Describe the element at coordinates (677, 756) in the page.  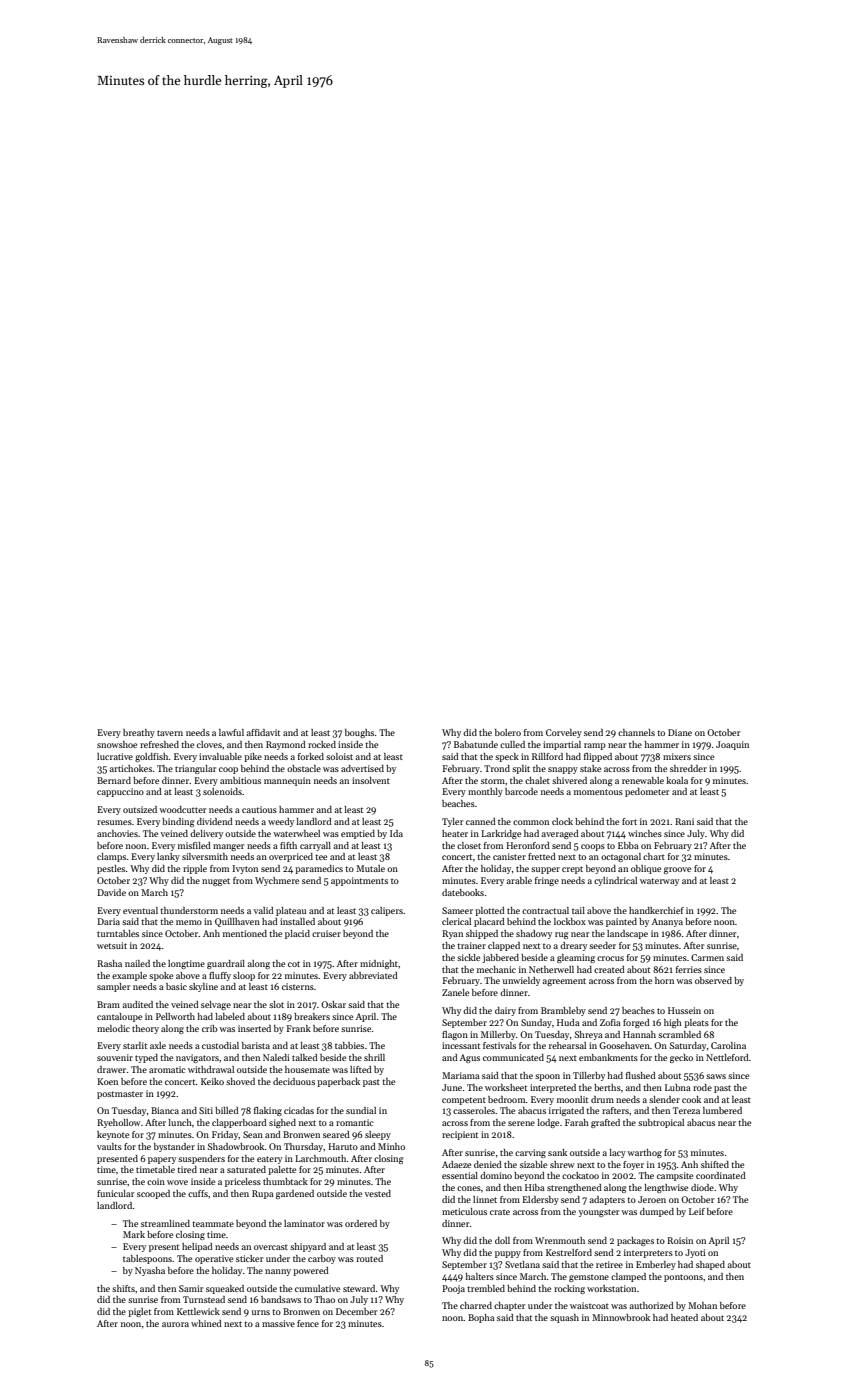
I see `mixers` at that location.
